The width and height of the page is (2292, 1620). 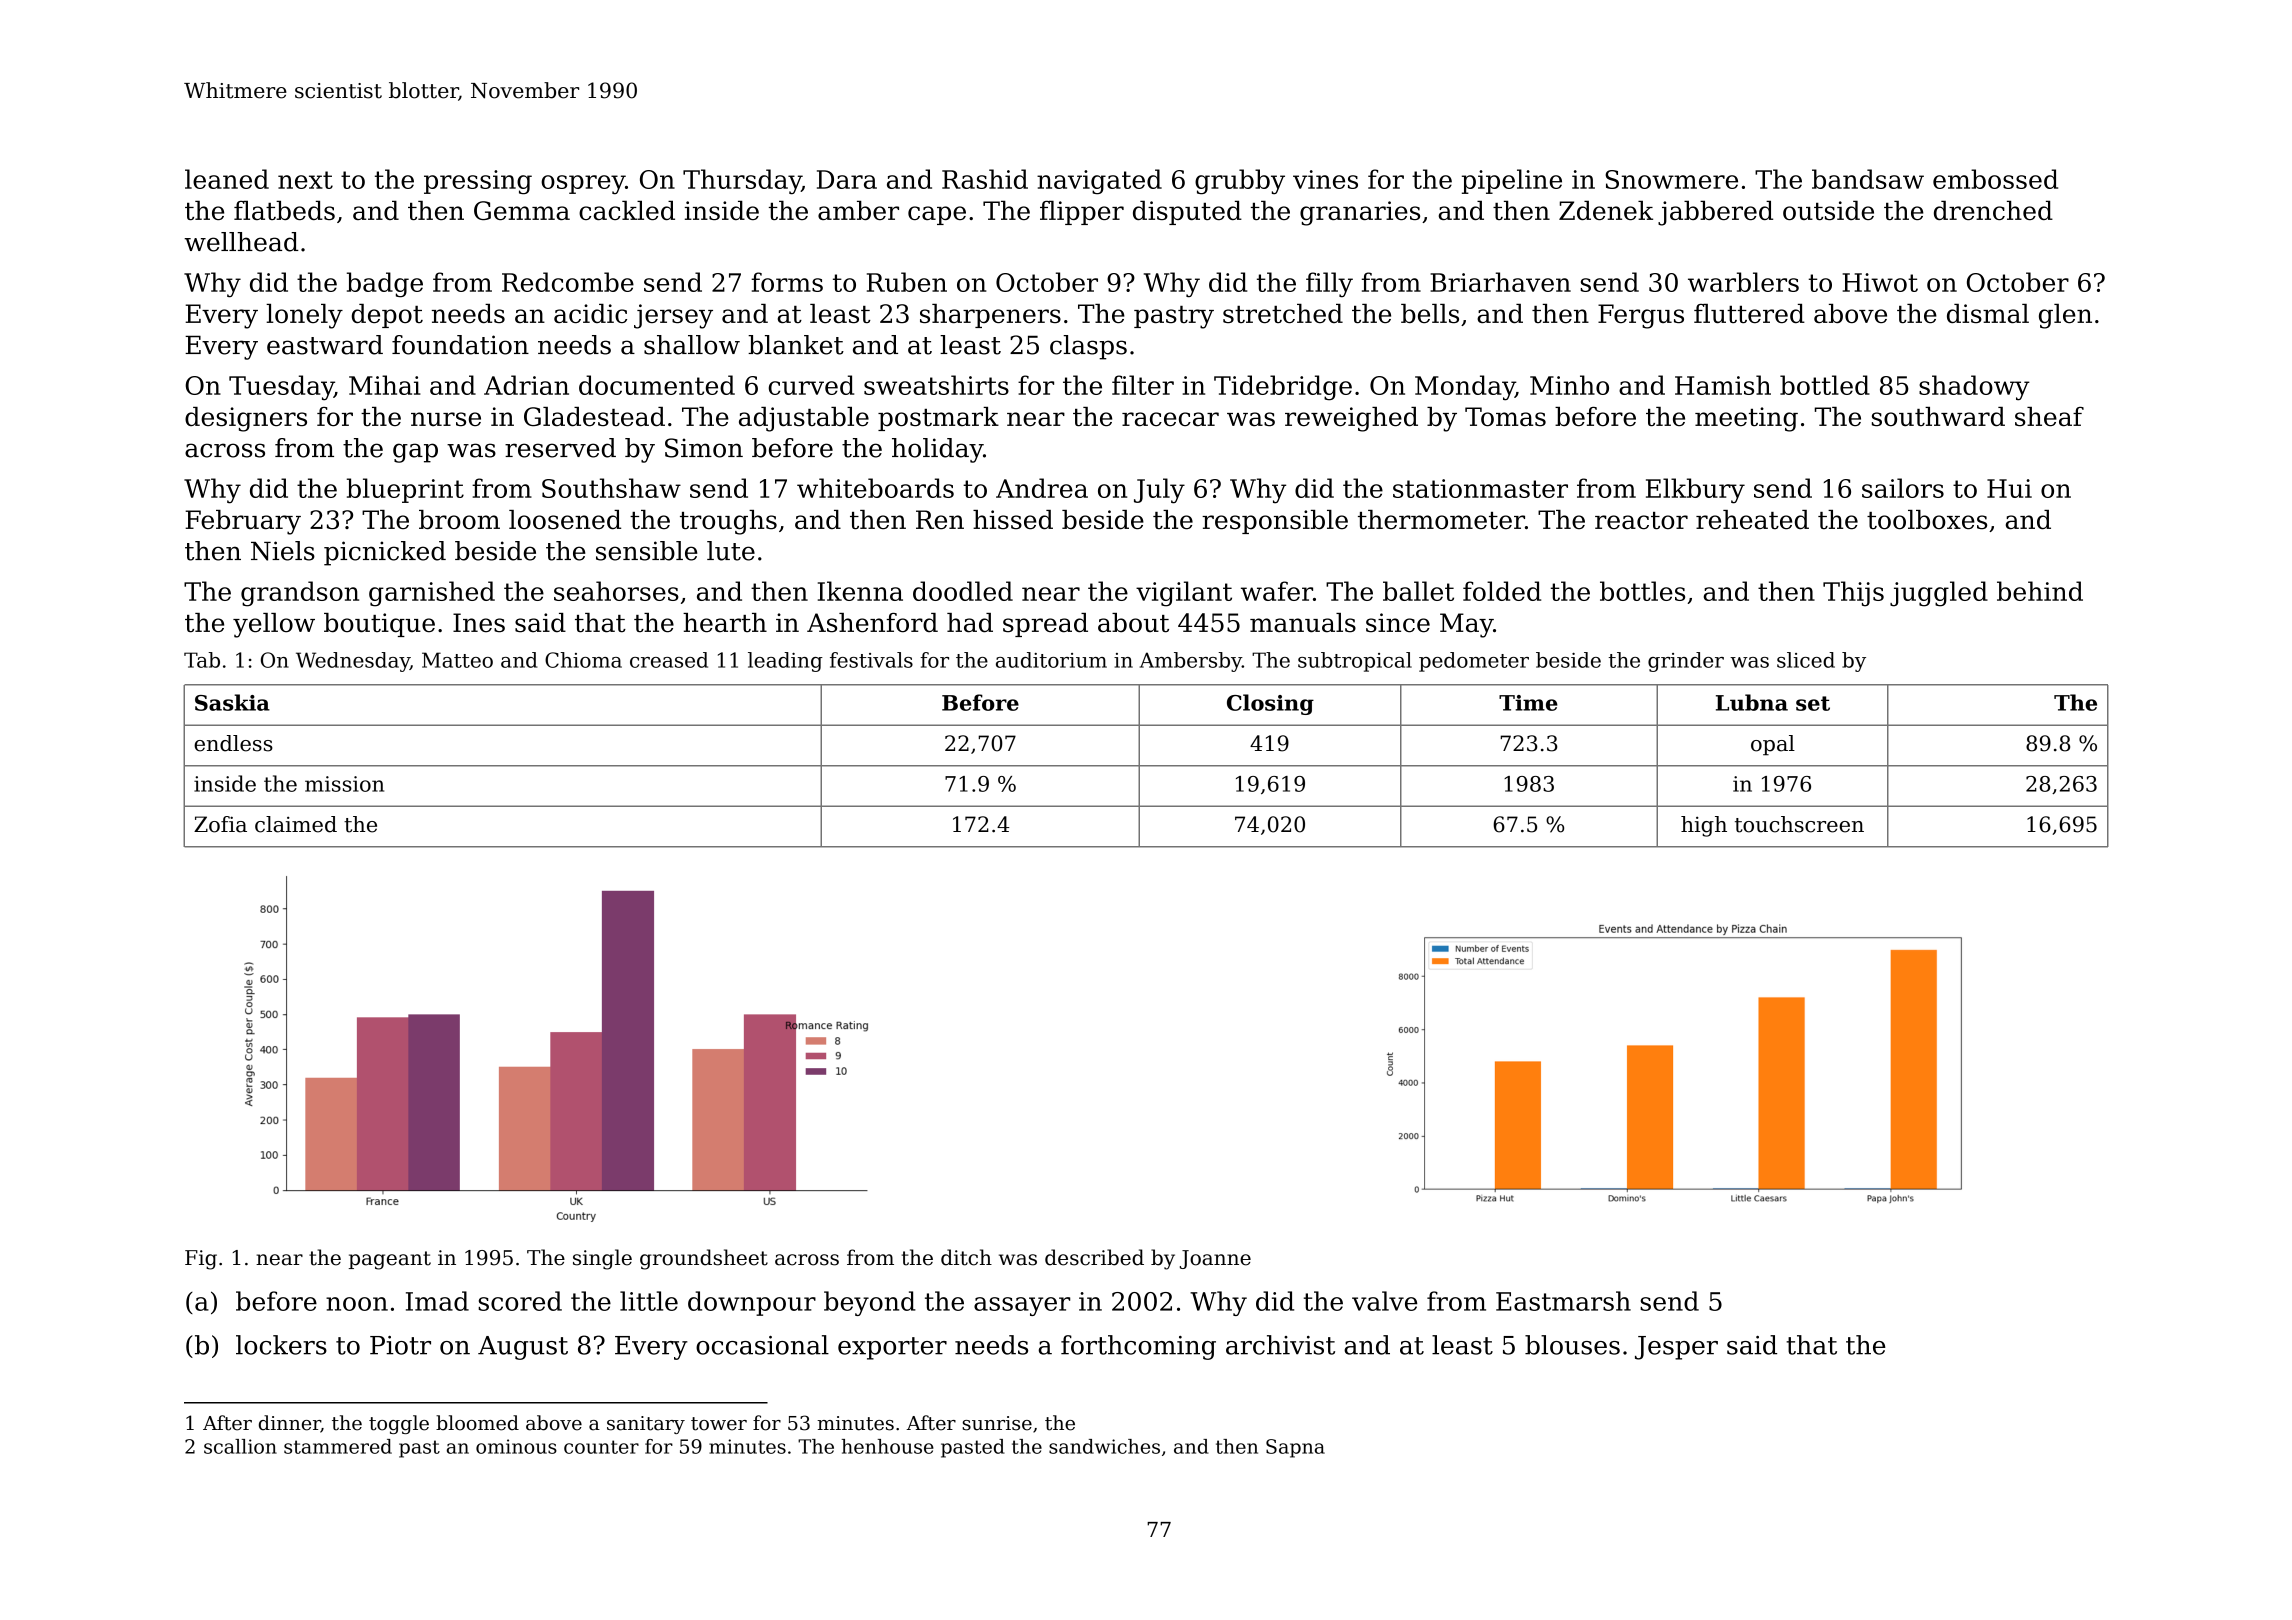 I want to click on Jesper, so click(x=1676, y=1348).
